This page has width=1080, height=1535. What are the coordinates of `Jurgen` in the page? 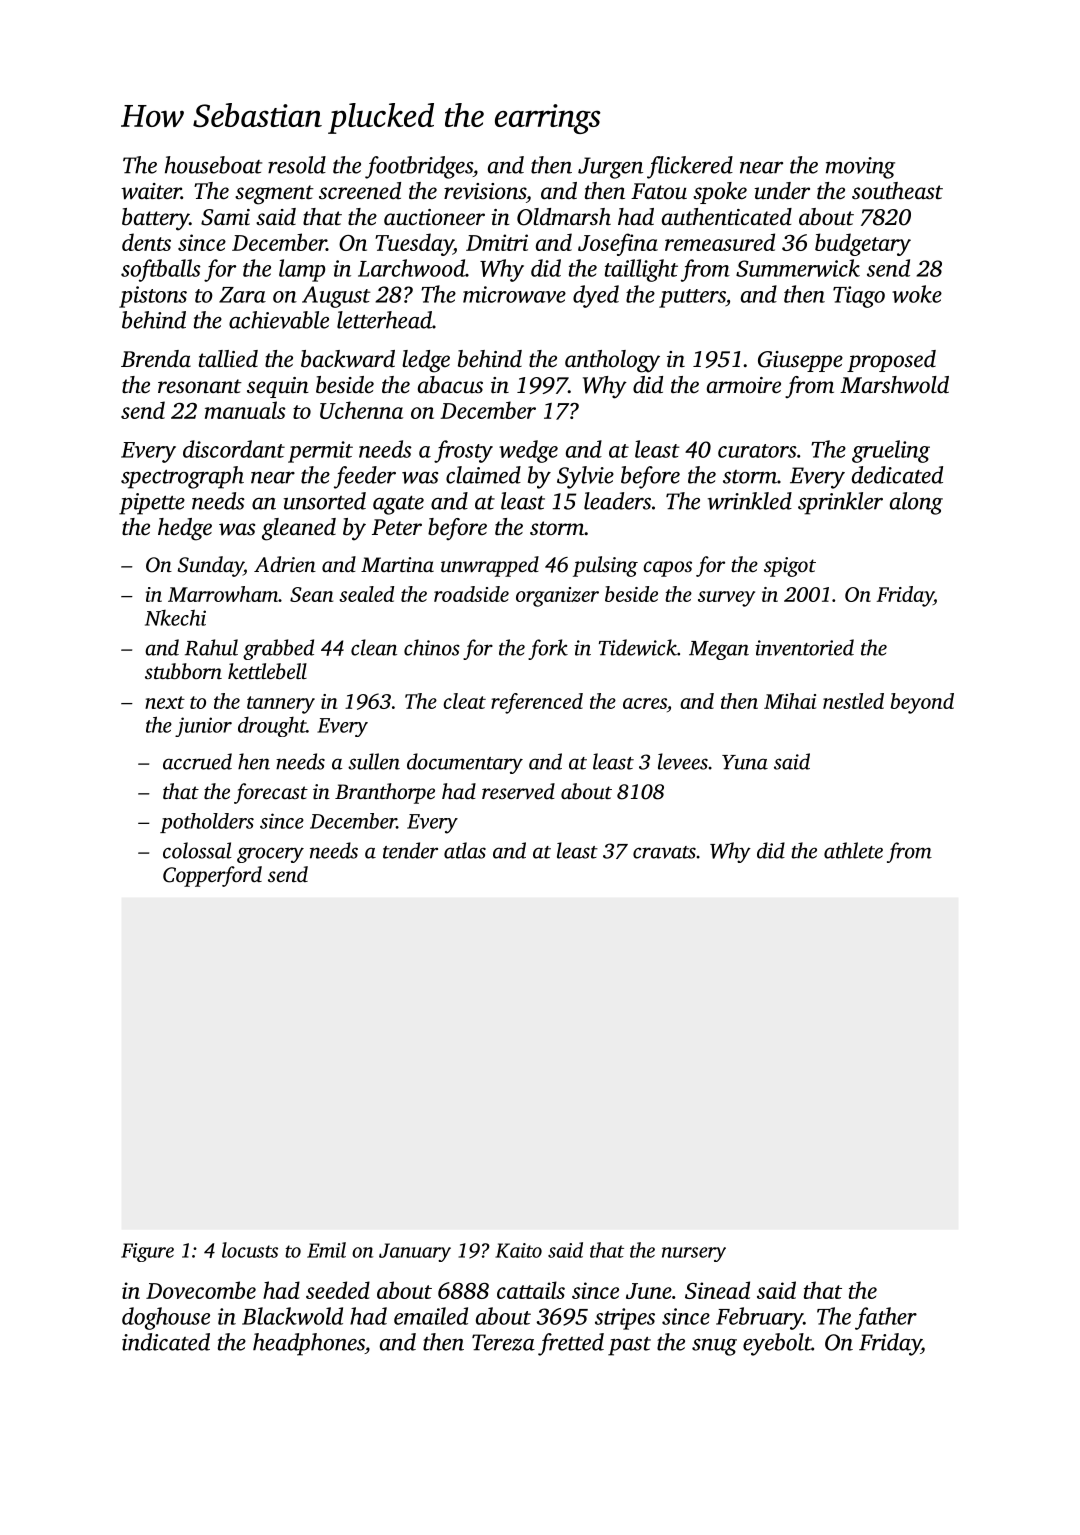 It's located at (610, 168).
